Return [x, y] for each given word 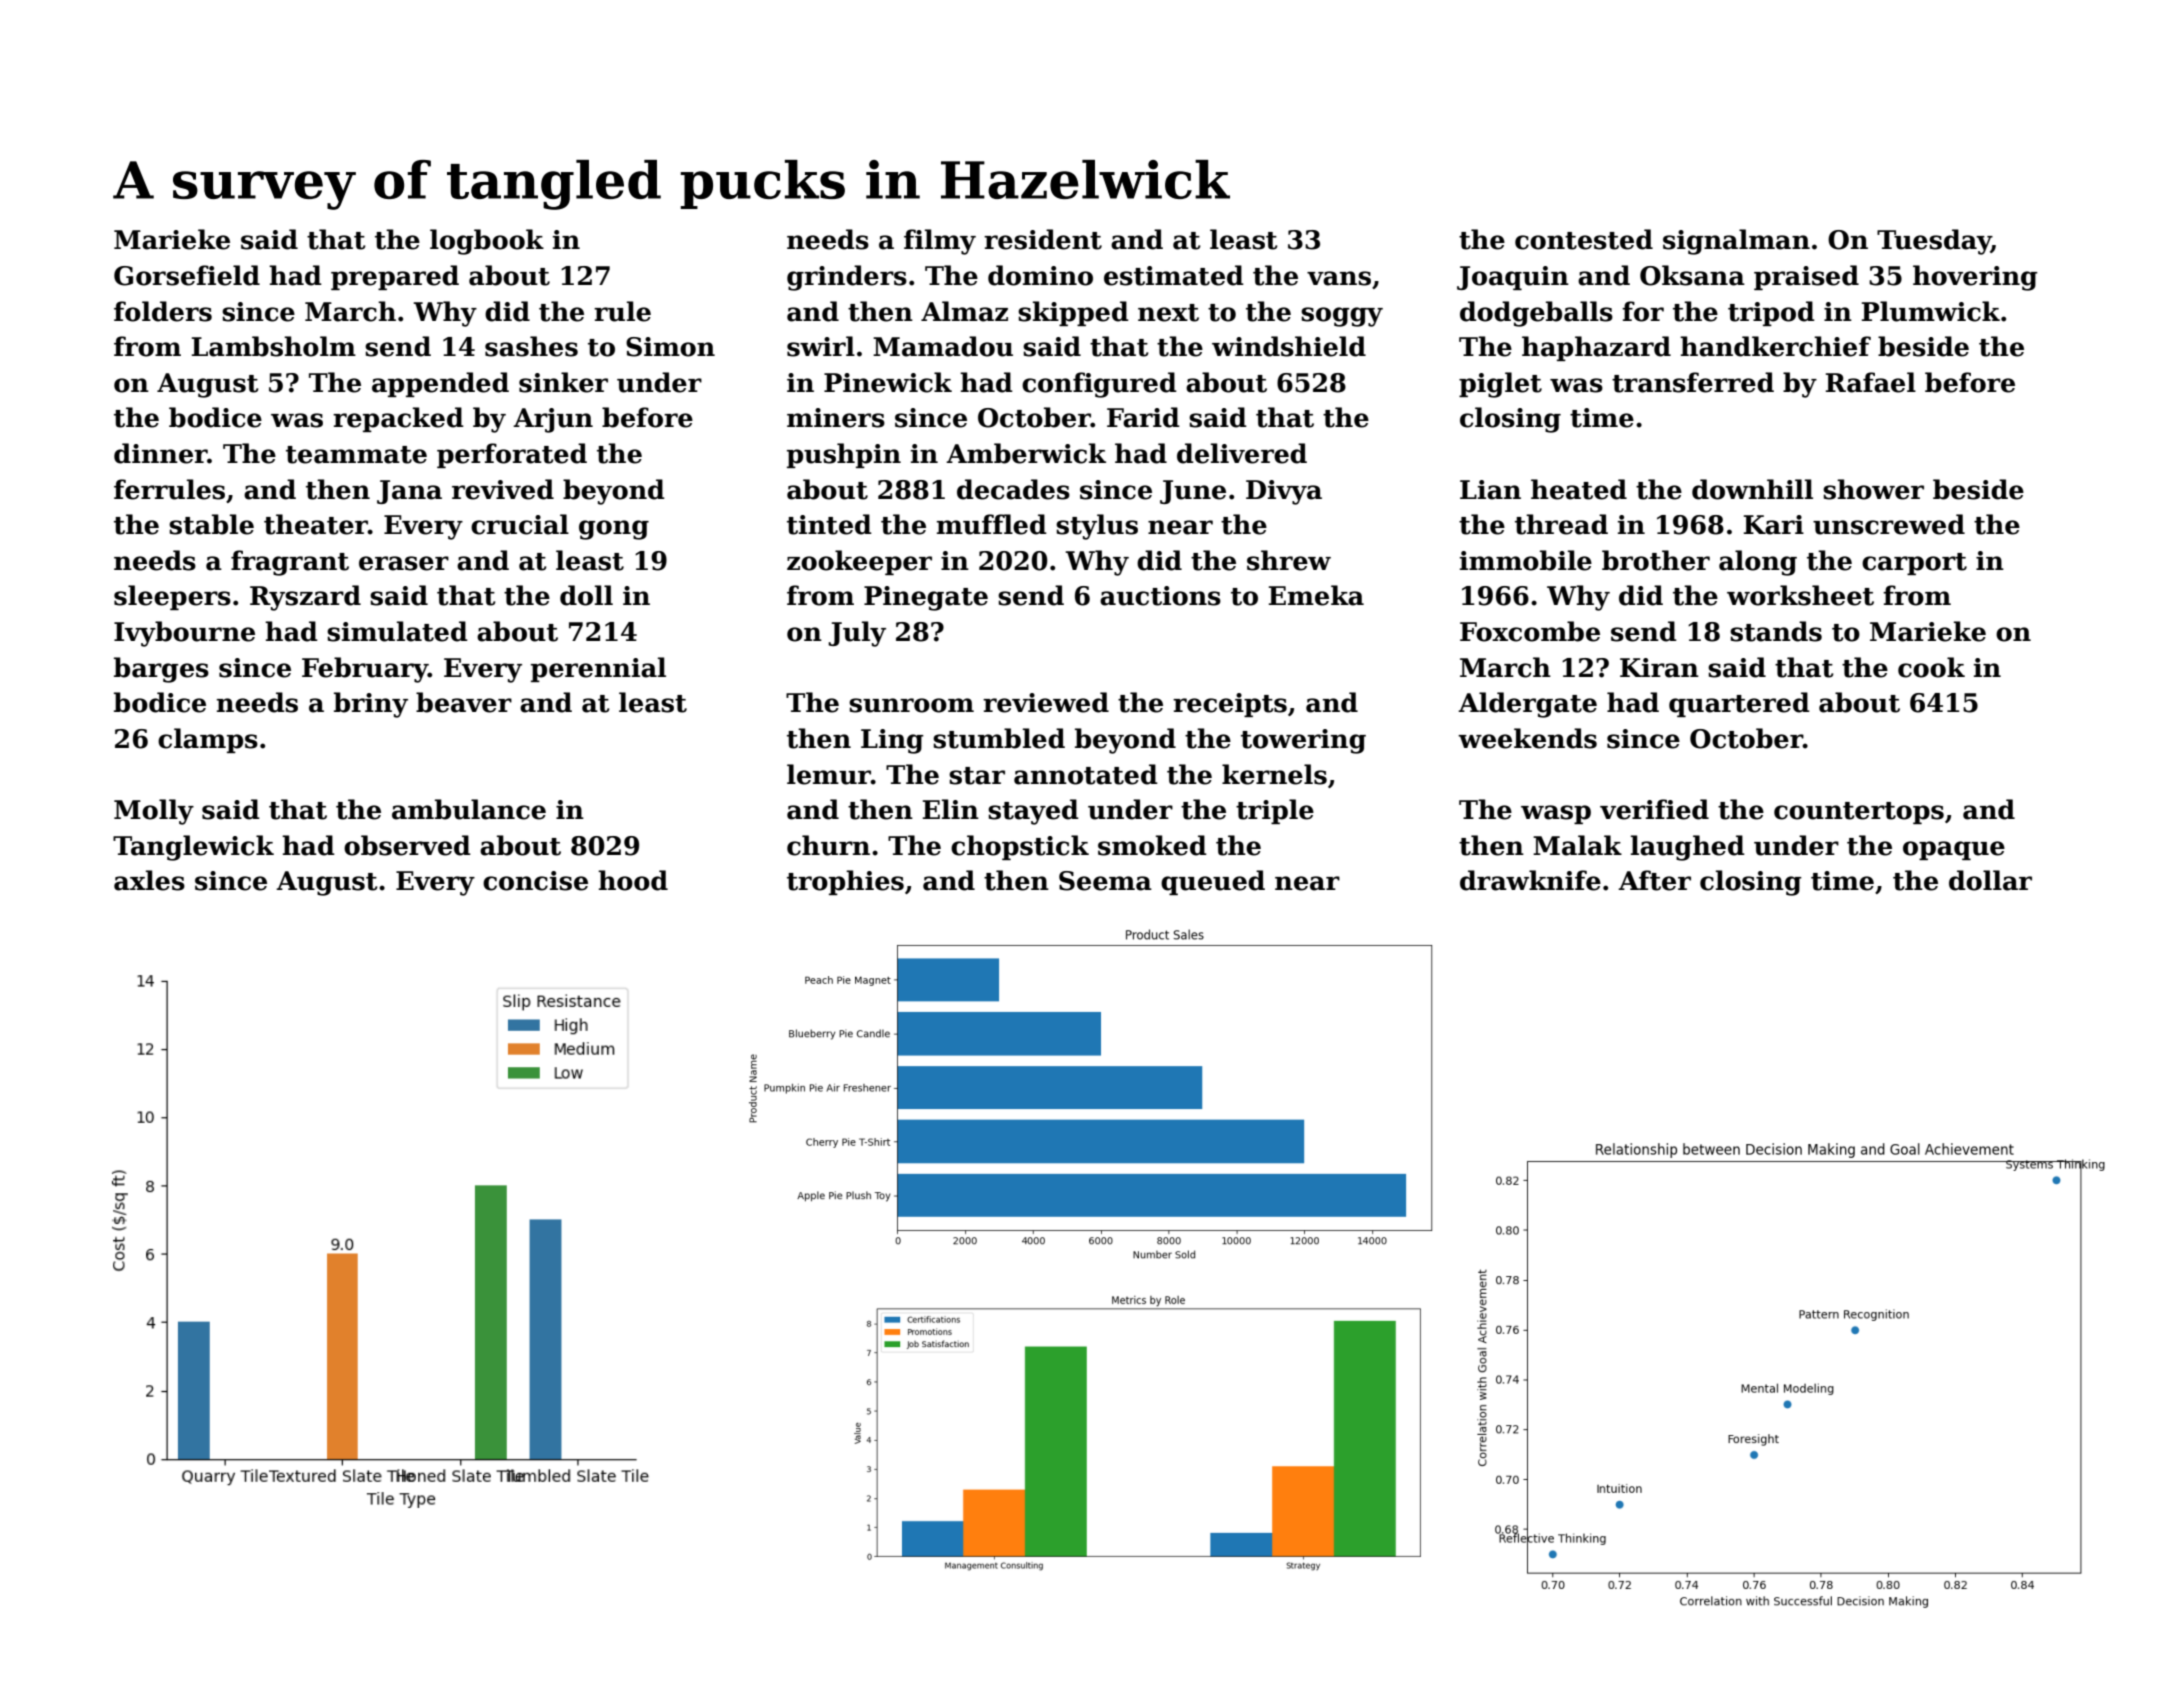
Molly [154, 812]
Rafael [1871, 382]
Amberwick [1026, 453]
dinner [161, 453]
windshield [1289, 346]
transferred [1693, 382]
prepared [395, 277]
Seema [1105, 881]
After [1654, 880]
